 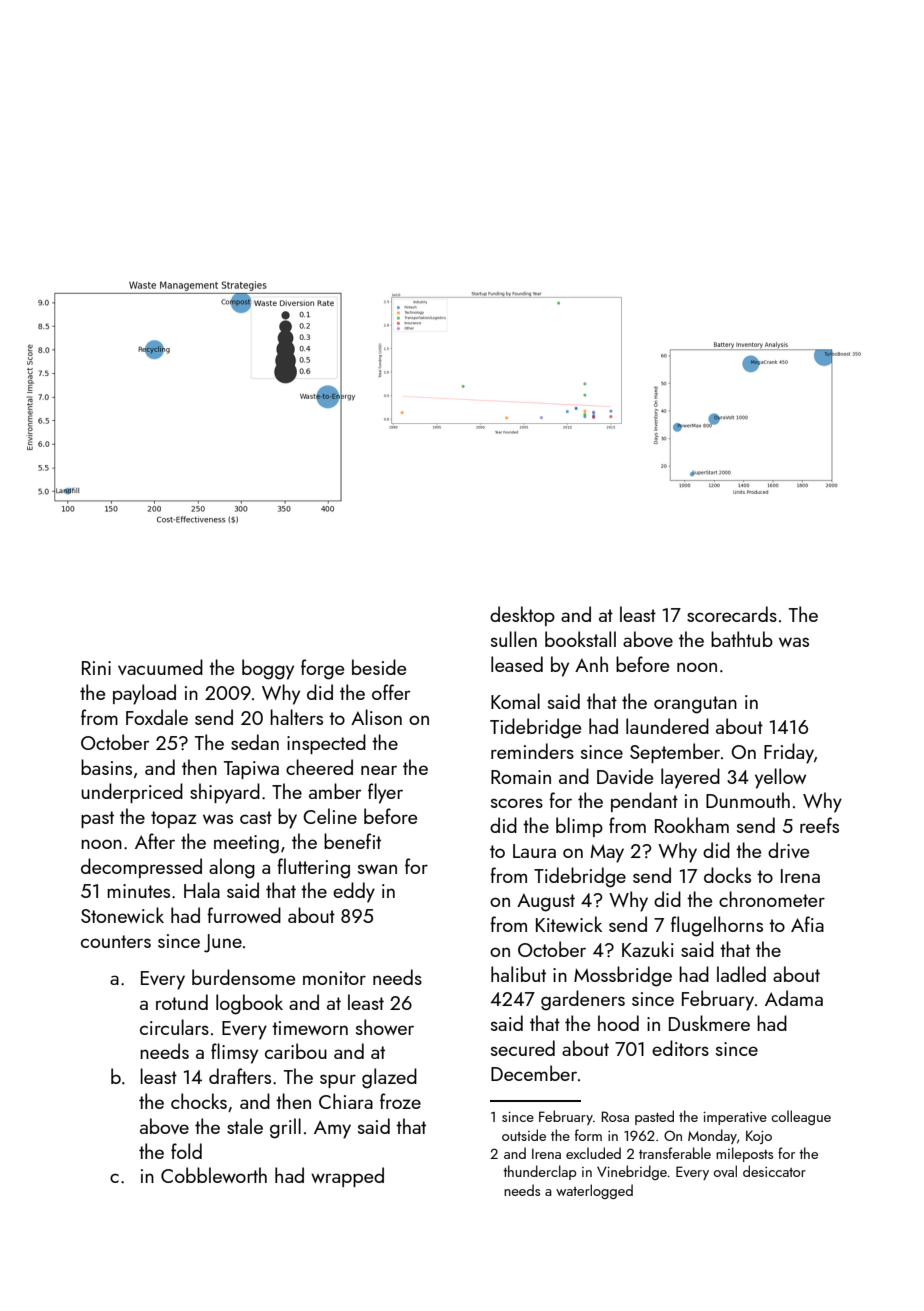 I want to click on blimp, so click(x=579, y=827).
